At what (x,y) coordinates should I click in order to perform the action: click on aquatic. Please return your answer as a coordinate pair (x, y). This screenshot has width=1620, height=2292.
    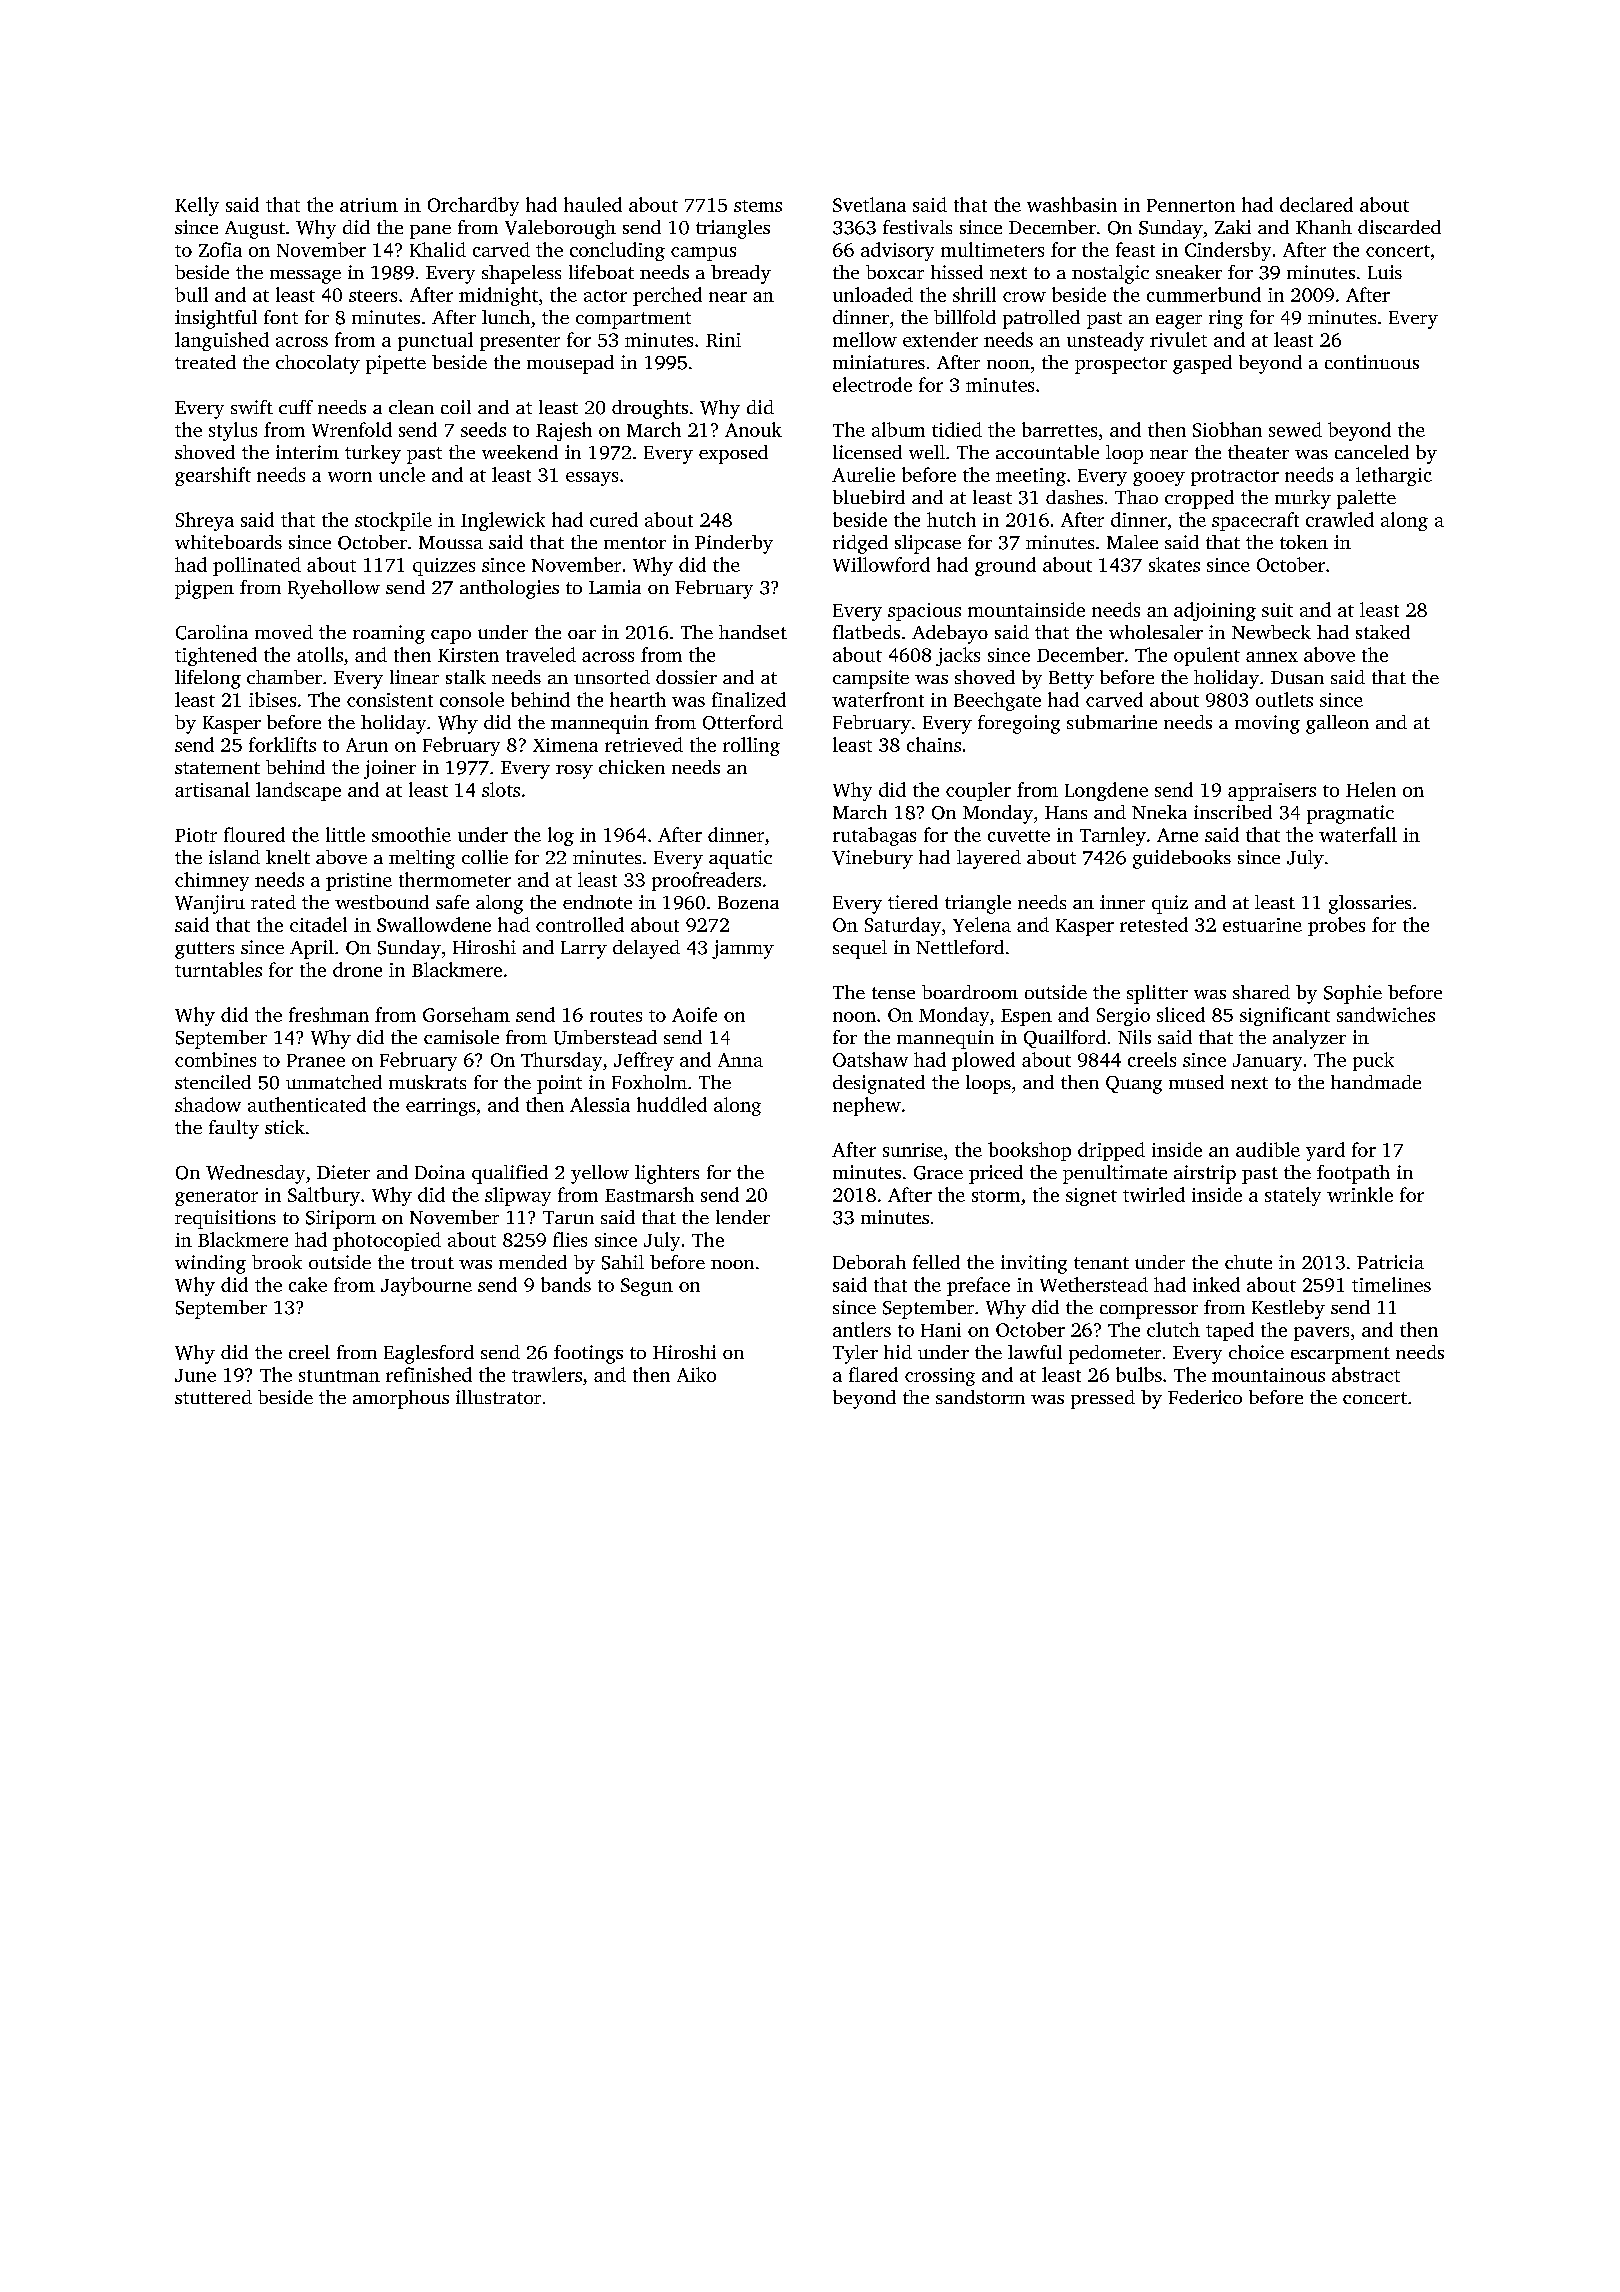
    Looking at the image, I should click on (740, 859).
